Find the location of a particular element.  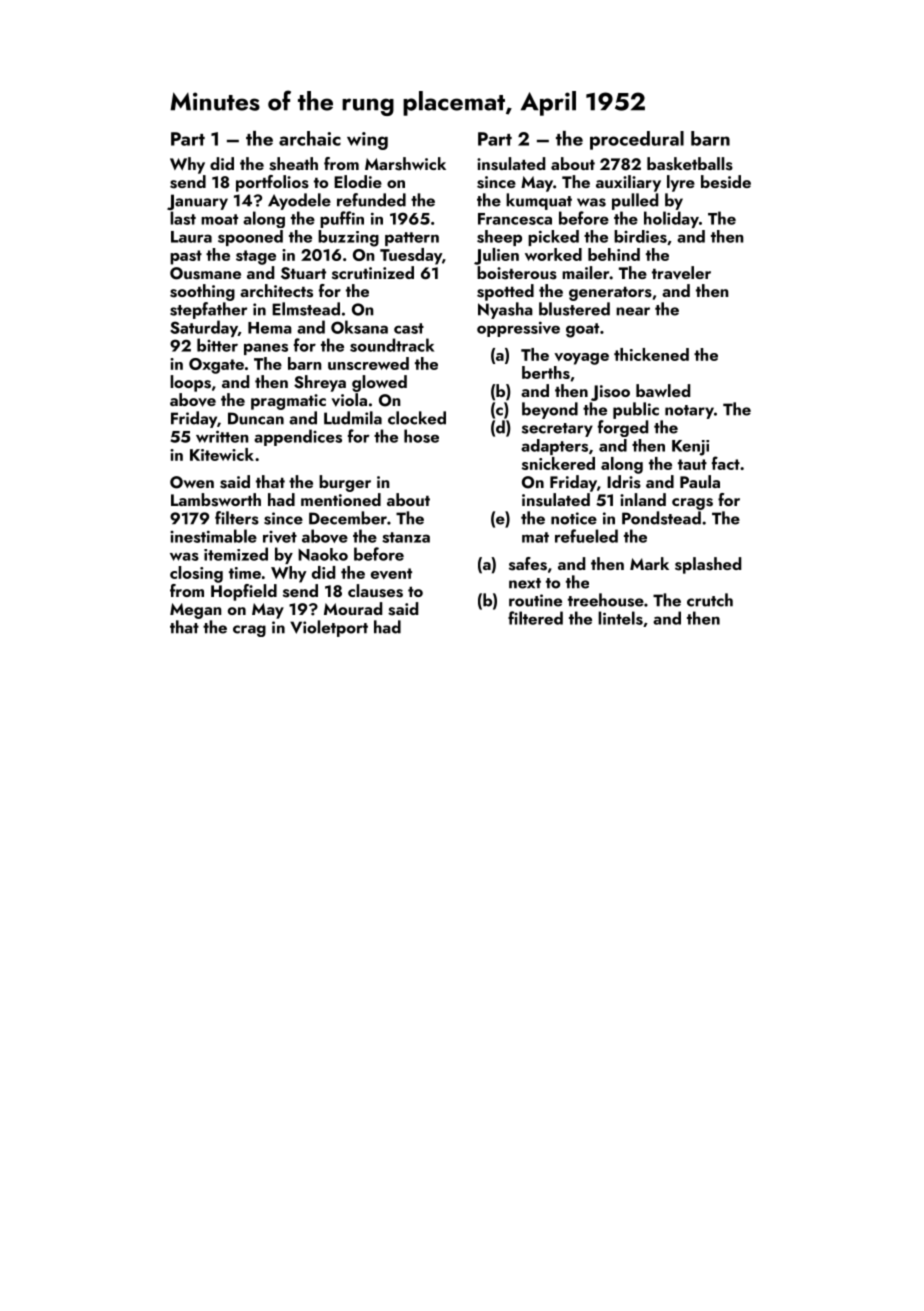

traveler is located at coordinates (681, 273).
